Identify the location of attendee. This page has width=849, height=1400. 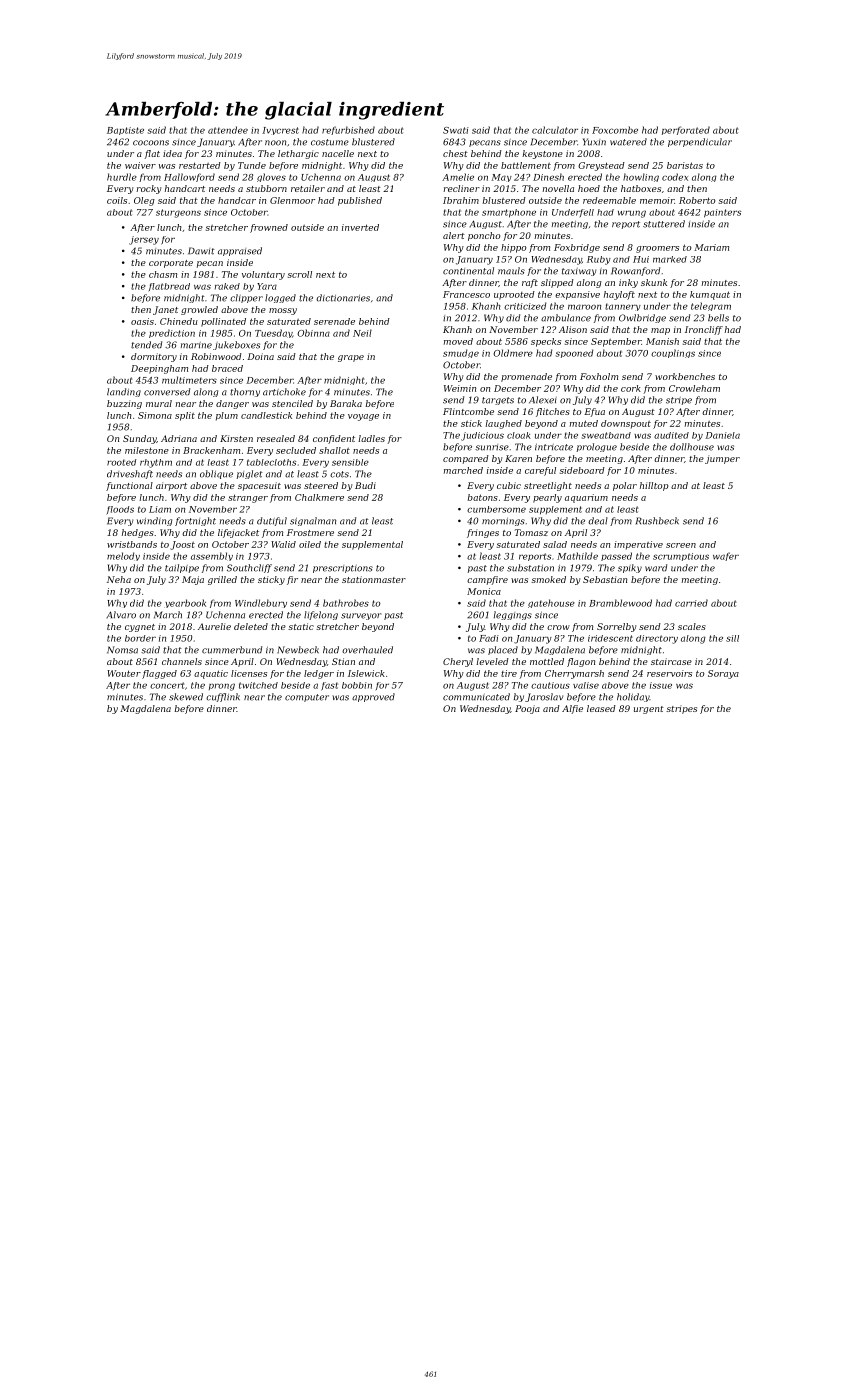
(228, 130).
